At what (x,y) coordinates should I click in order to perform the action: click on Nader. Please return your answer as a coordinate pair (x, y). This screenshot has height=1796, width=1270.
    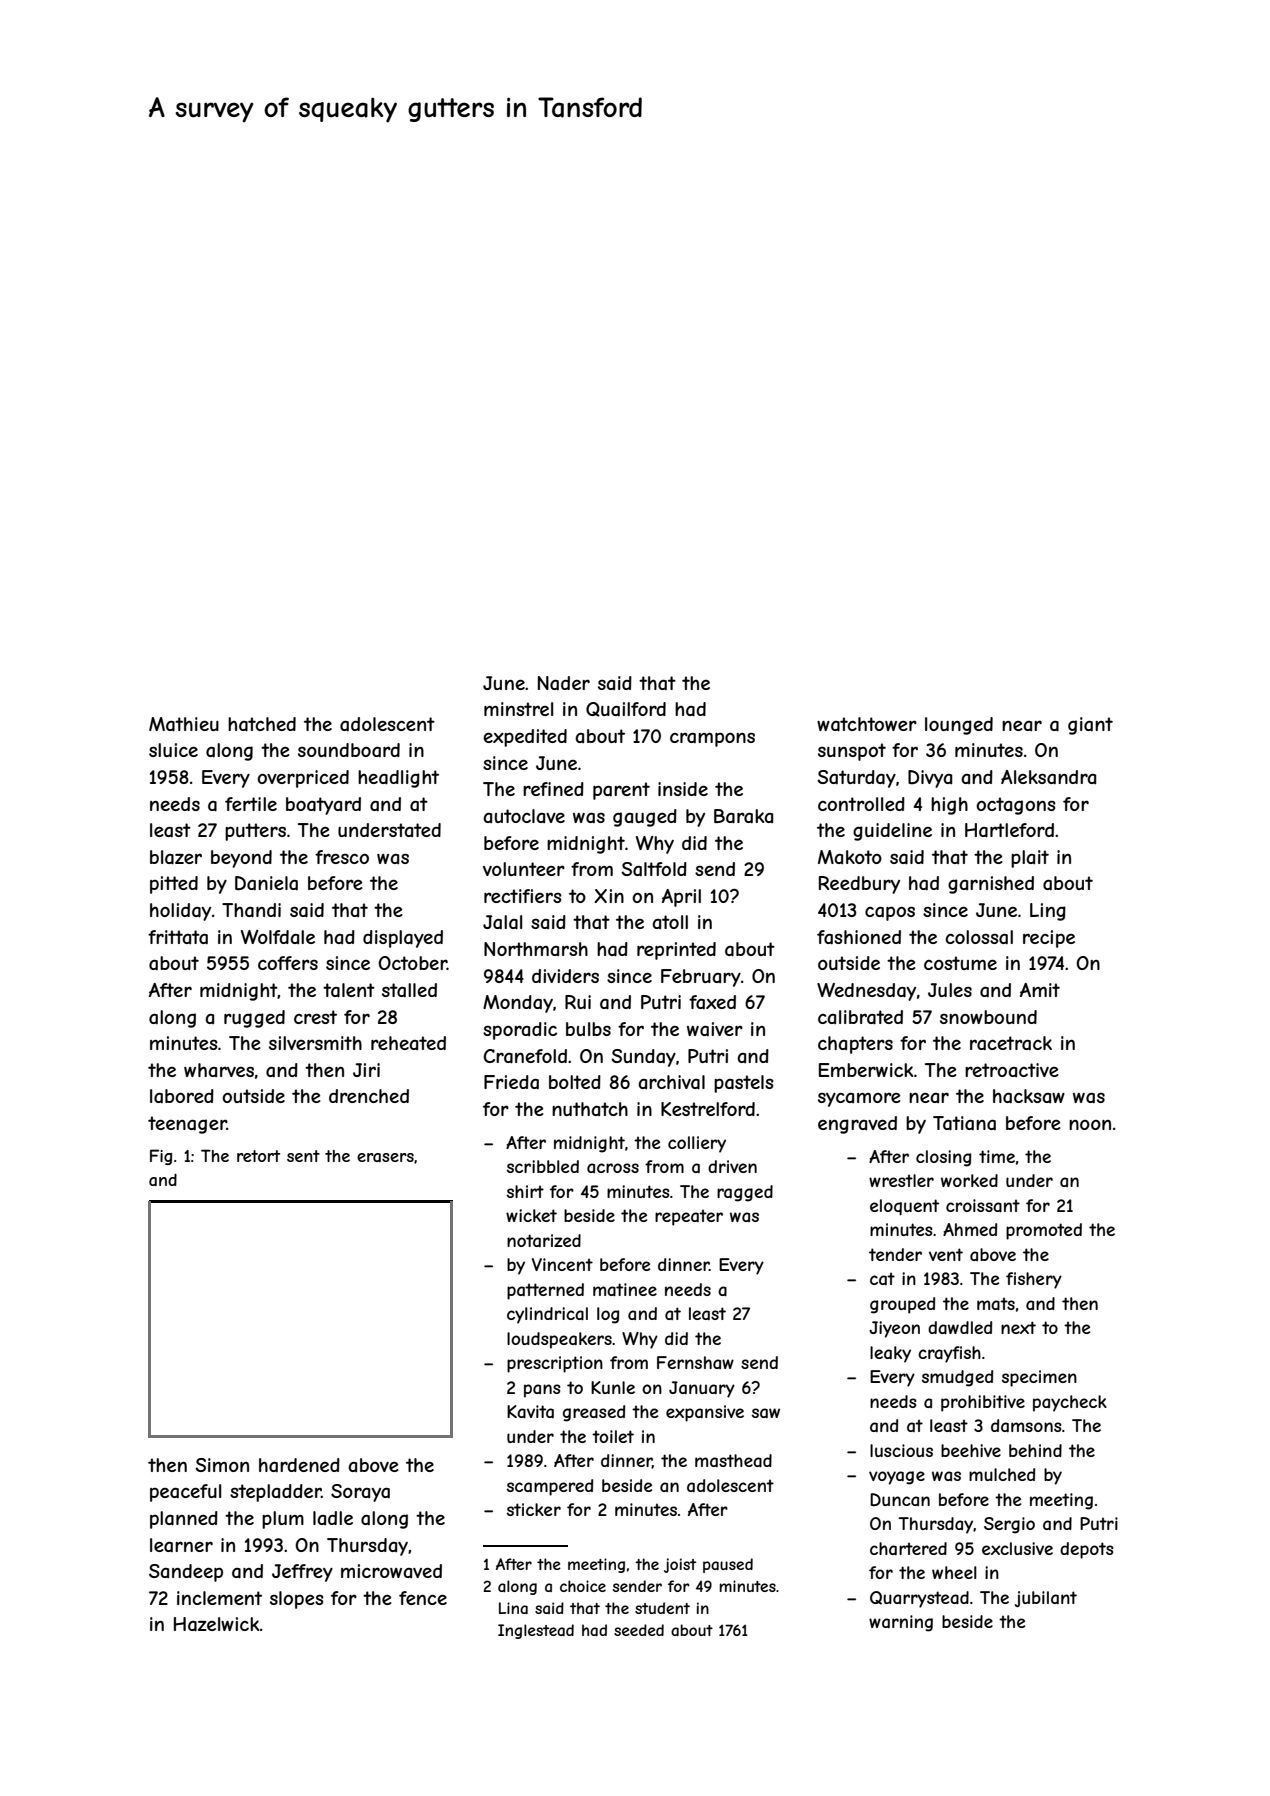
    Looking at the image, I should click on (564, 683).
